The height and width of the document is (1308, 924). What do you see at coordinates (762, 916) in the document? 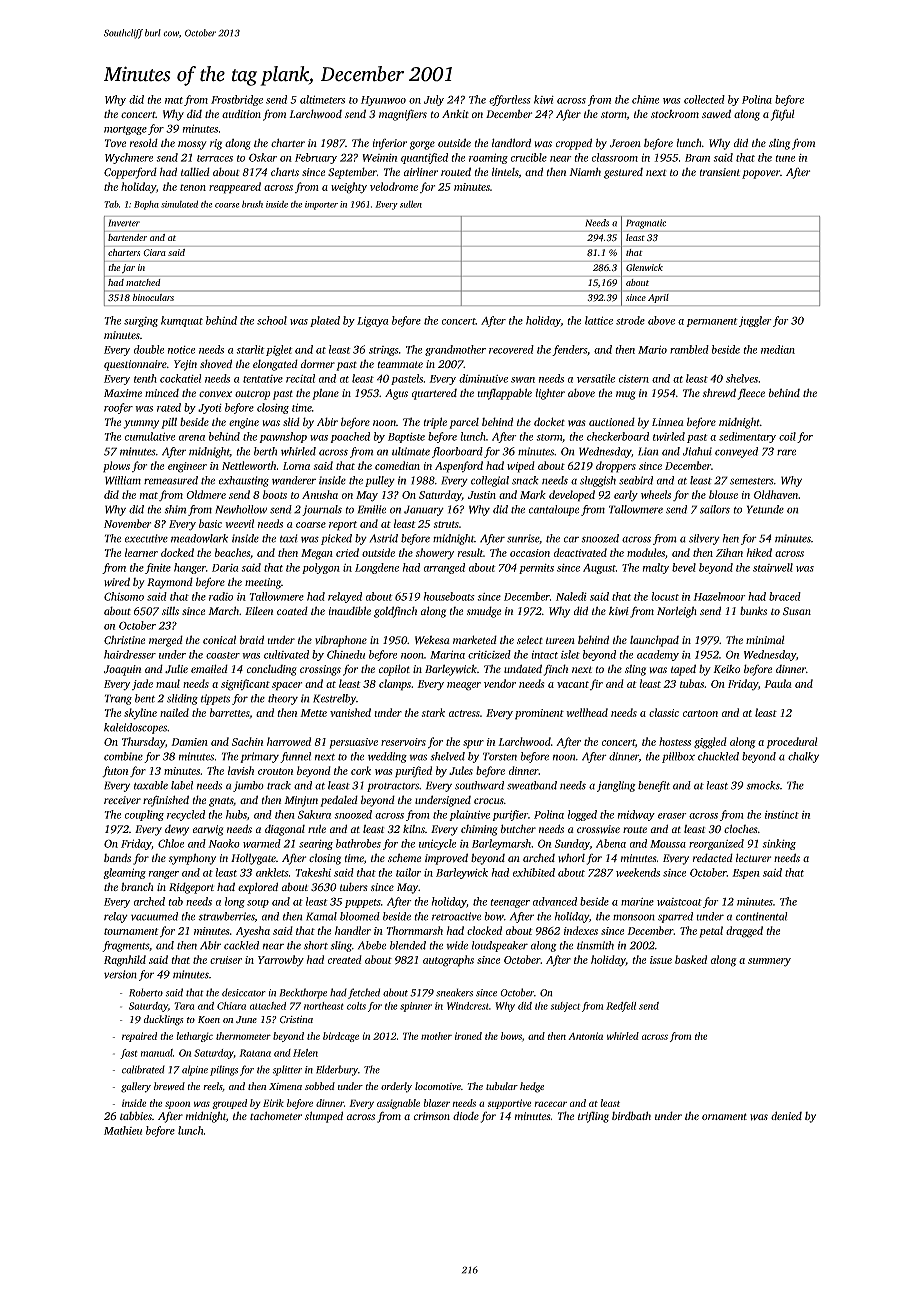
I see `continental` at bounding box center [762, 916].
